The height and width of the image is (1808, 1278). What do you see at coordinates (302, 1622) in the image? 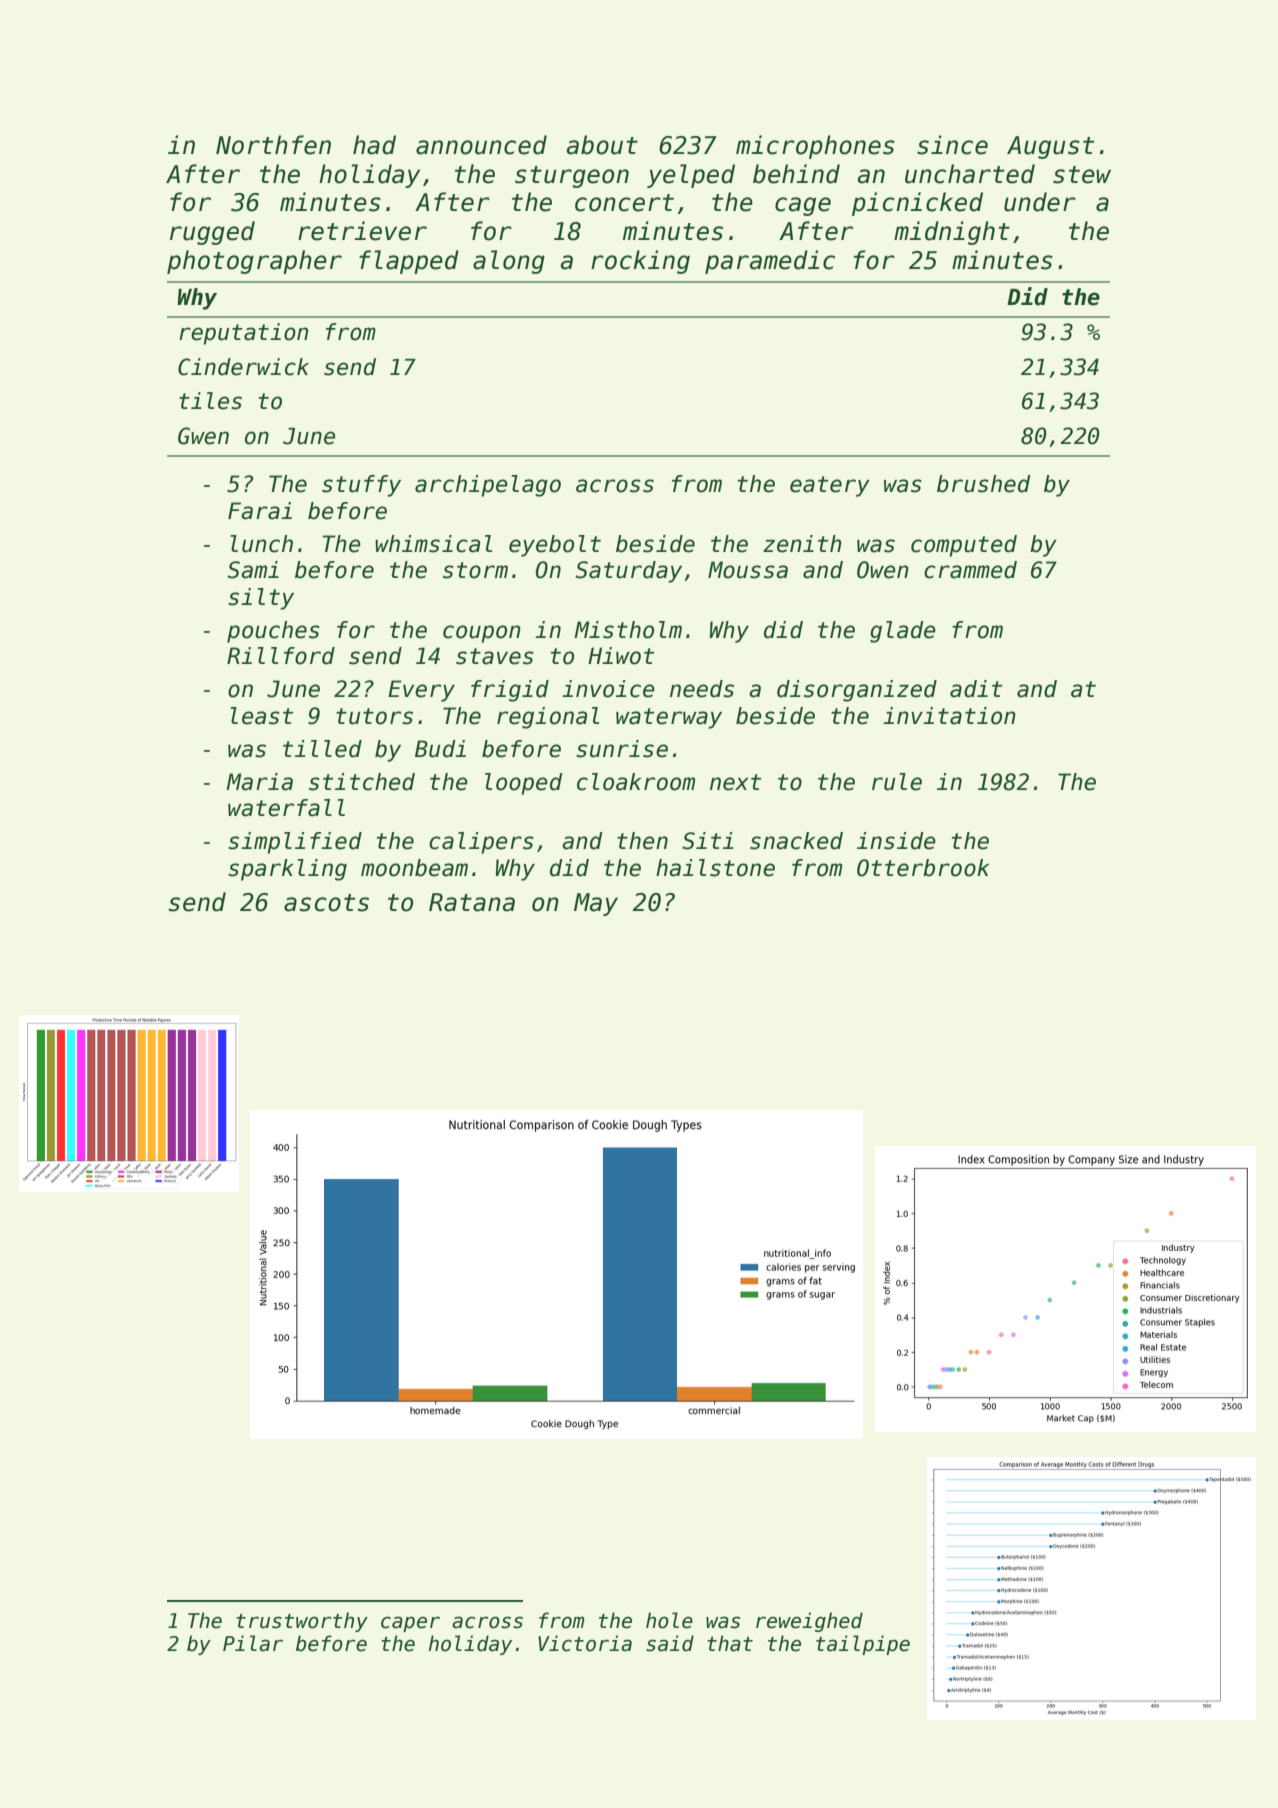
I see `trustworthy` at bounding box center [302, 1622].
